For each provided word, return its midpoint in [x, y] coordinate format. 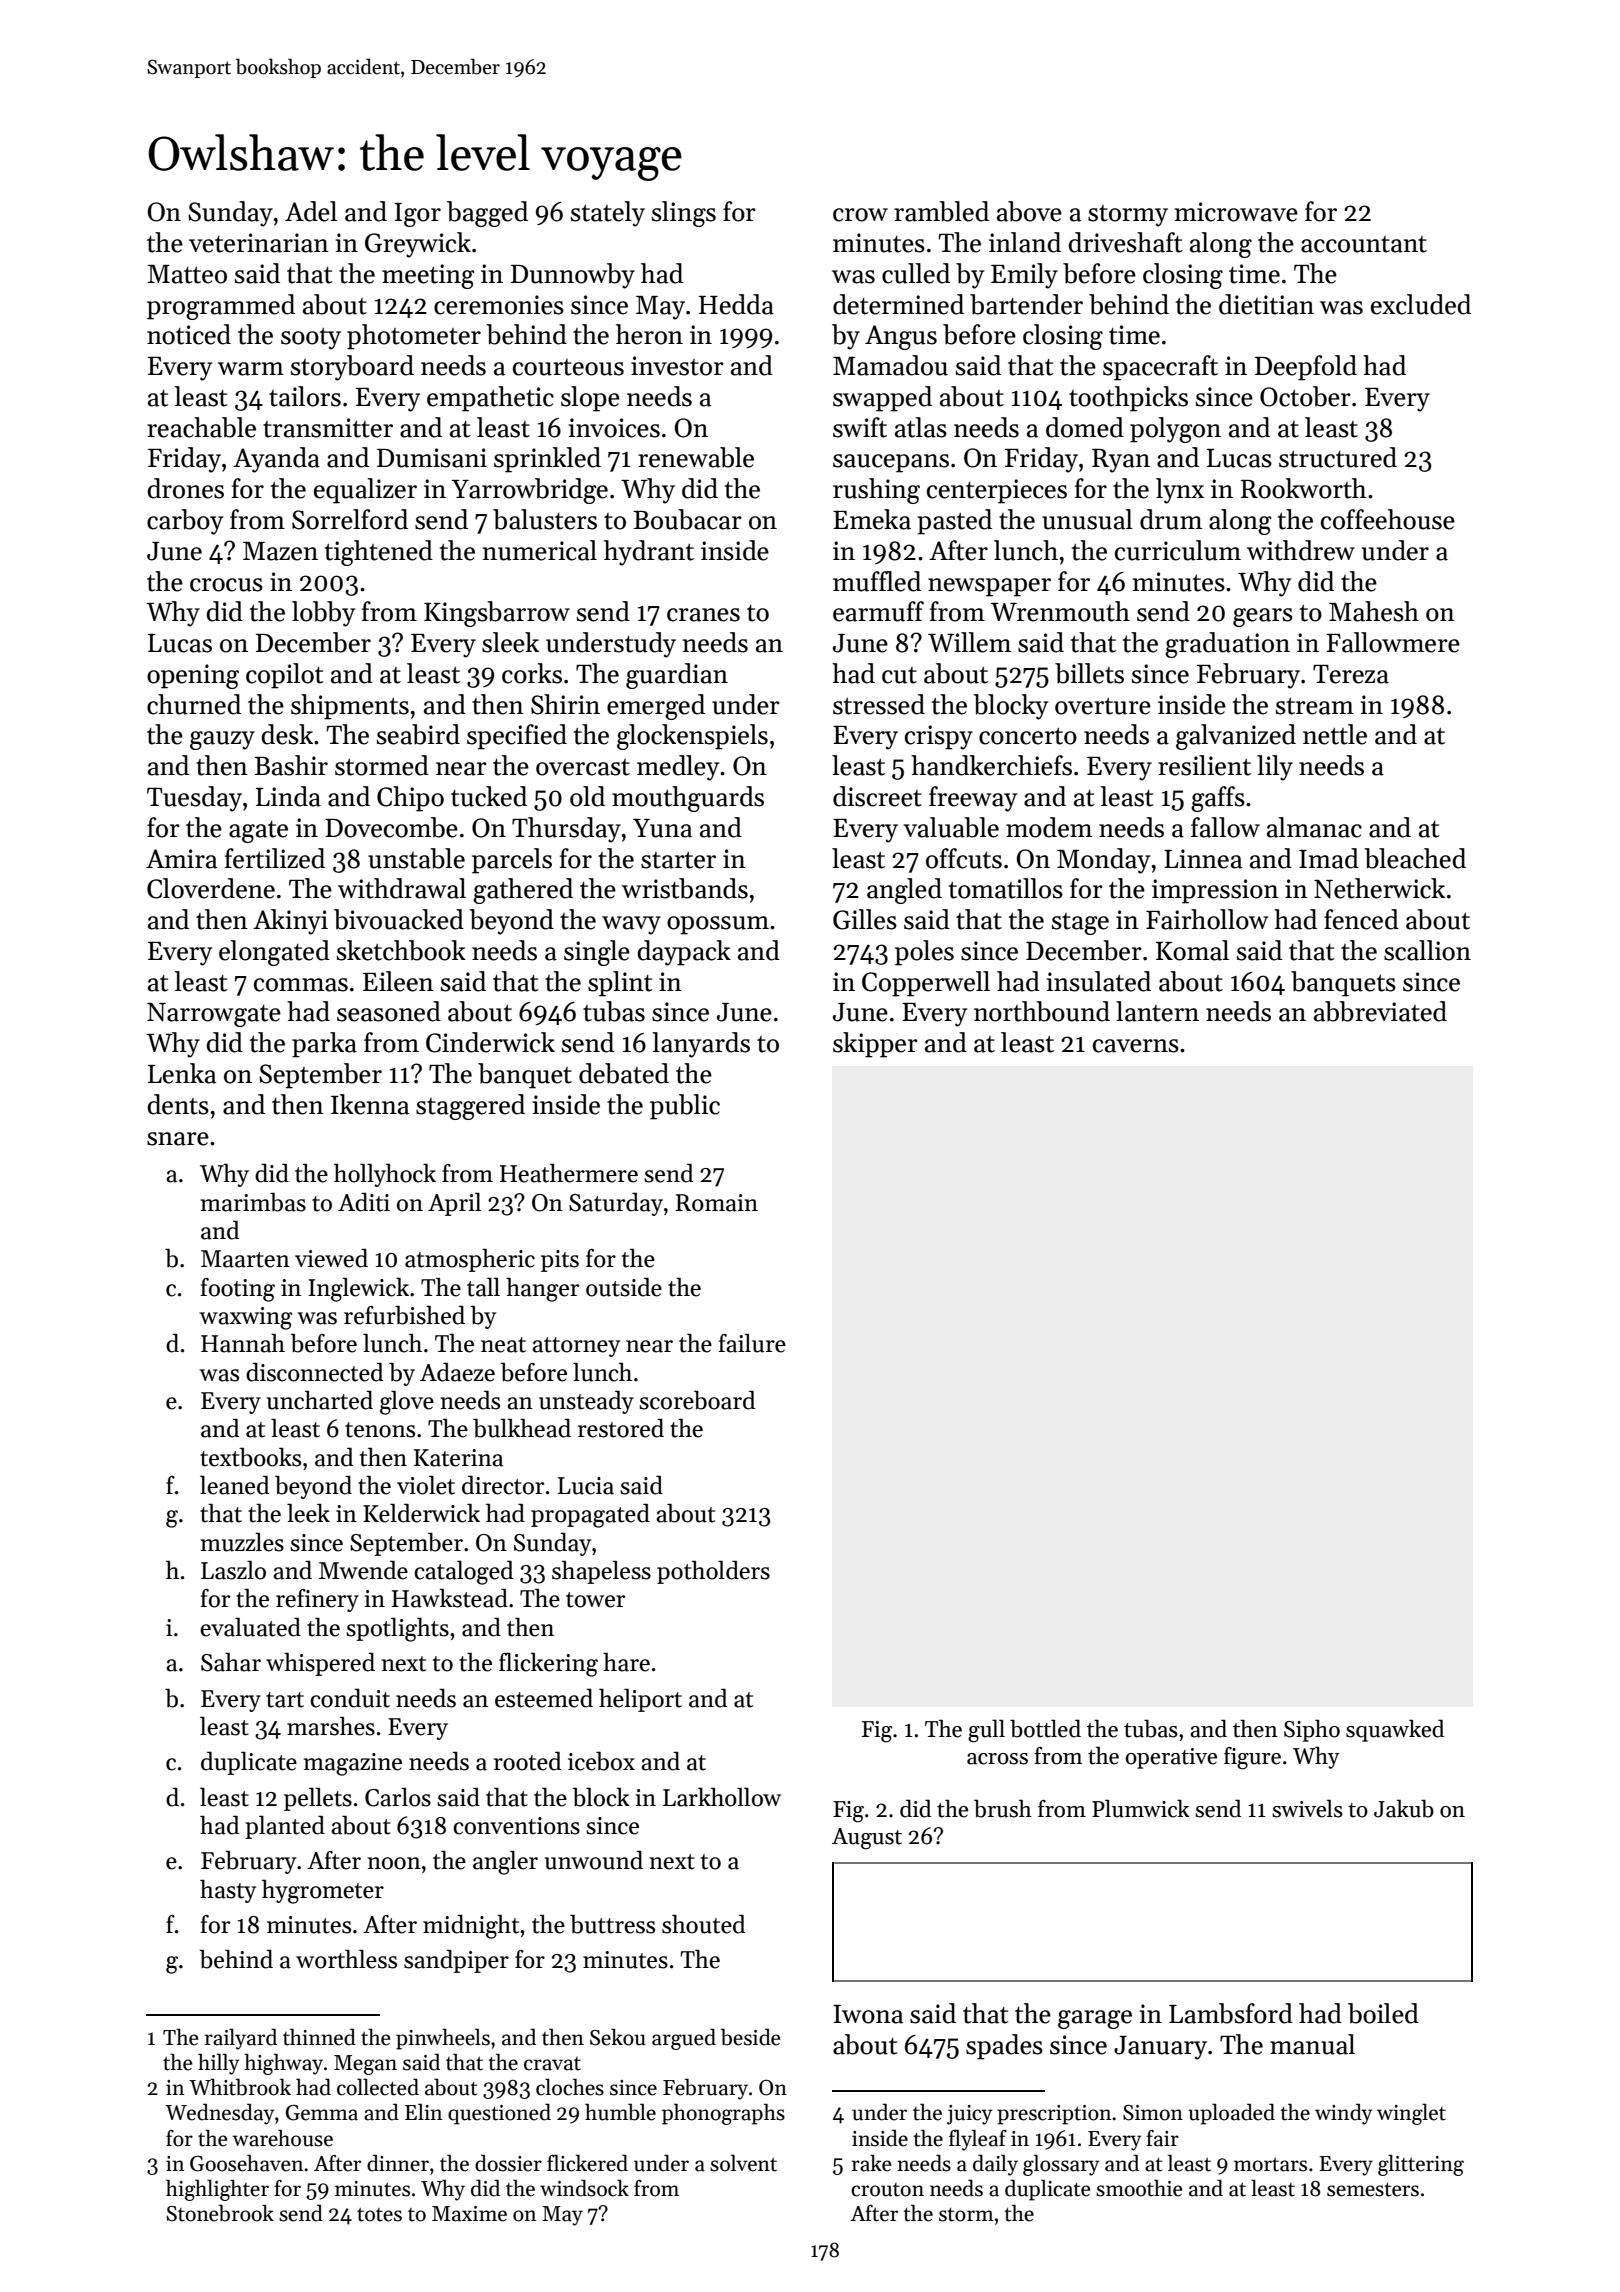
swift [860, 427]
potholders [713, 1572]
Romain [717, 1203]
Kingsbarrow [497, 614]
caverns [1136, 1046]
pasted [954, 522]
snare [178, 1139]
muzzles [242, 1542]
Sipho [1312, 1730]
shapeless [601, 1572]
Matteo [187, 274]
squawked [1395, 1730]
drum [1171, 519]
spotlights [397, 1629]
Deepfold [1306, 368]
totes [379, 2215]
